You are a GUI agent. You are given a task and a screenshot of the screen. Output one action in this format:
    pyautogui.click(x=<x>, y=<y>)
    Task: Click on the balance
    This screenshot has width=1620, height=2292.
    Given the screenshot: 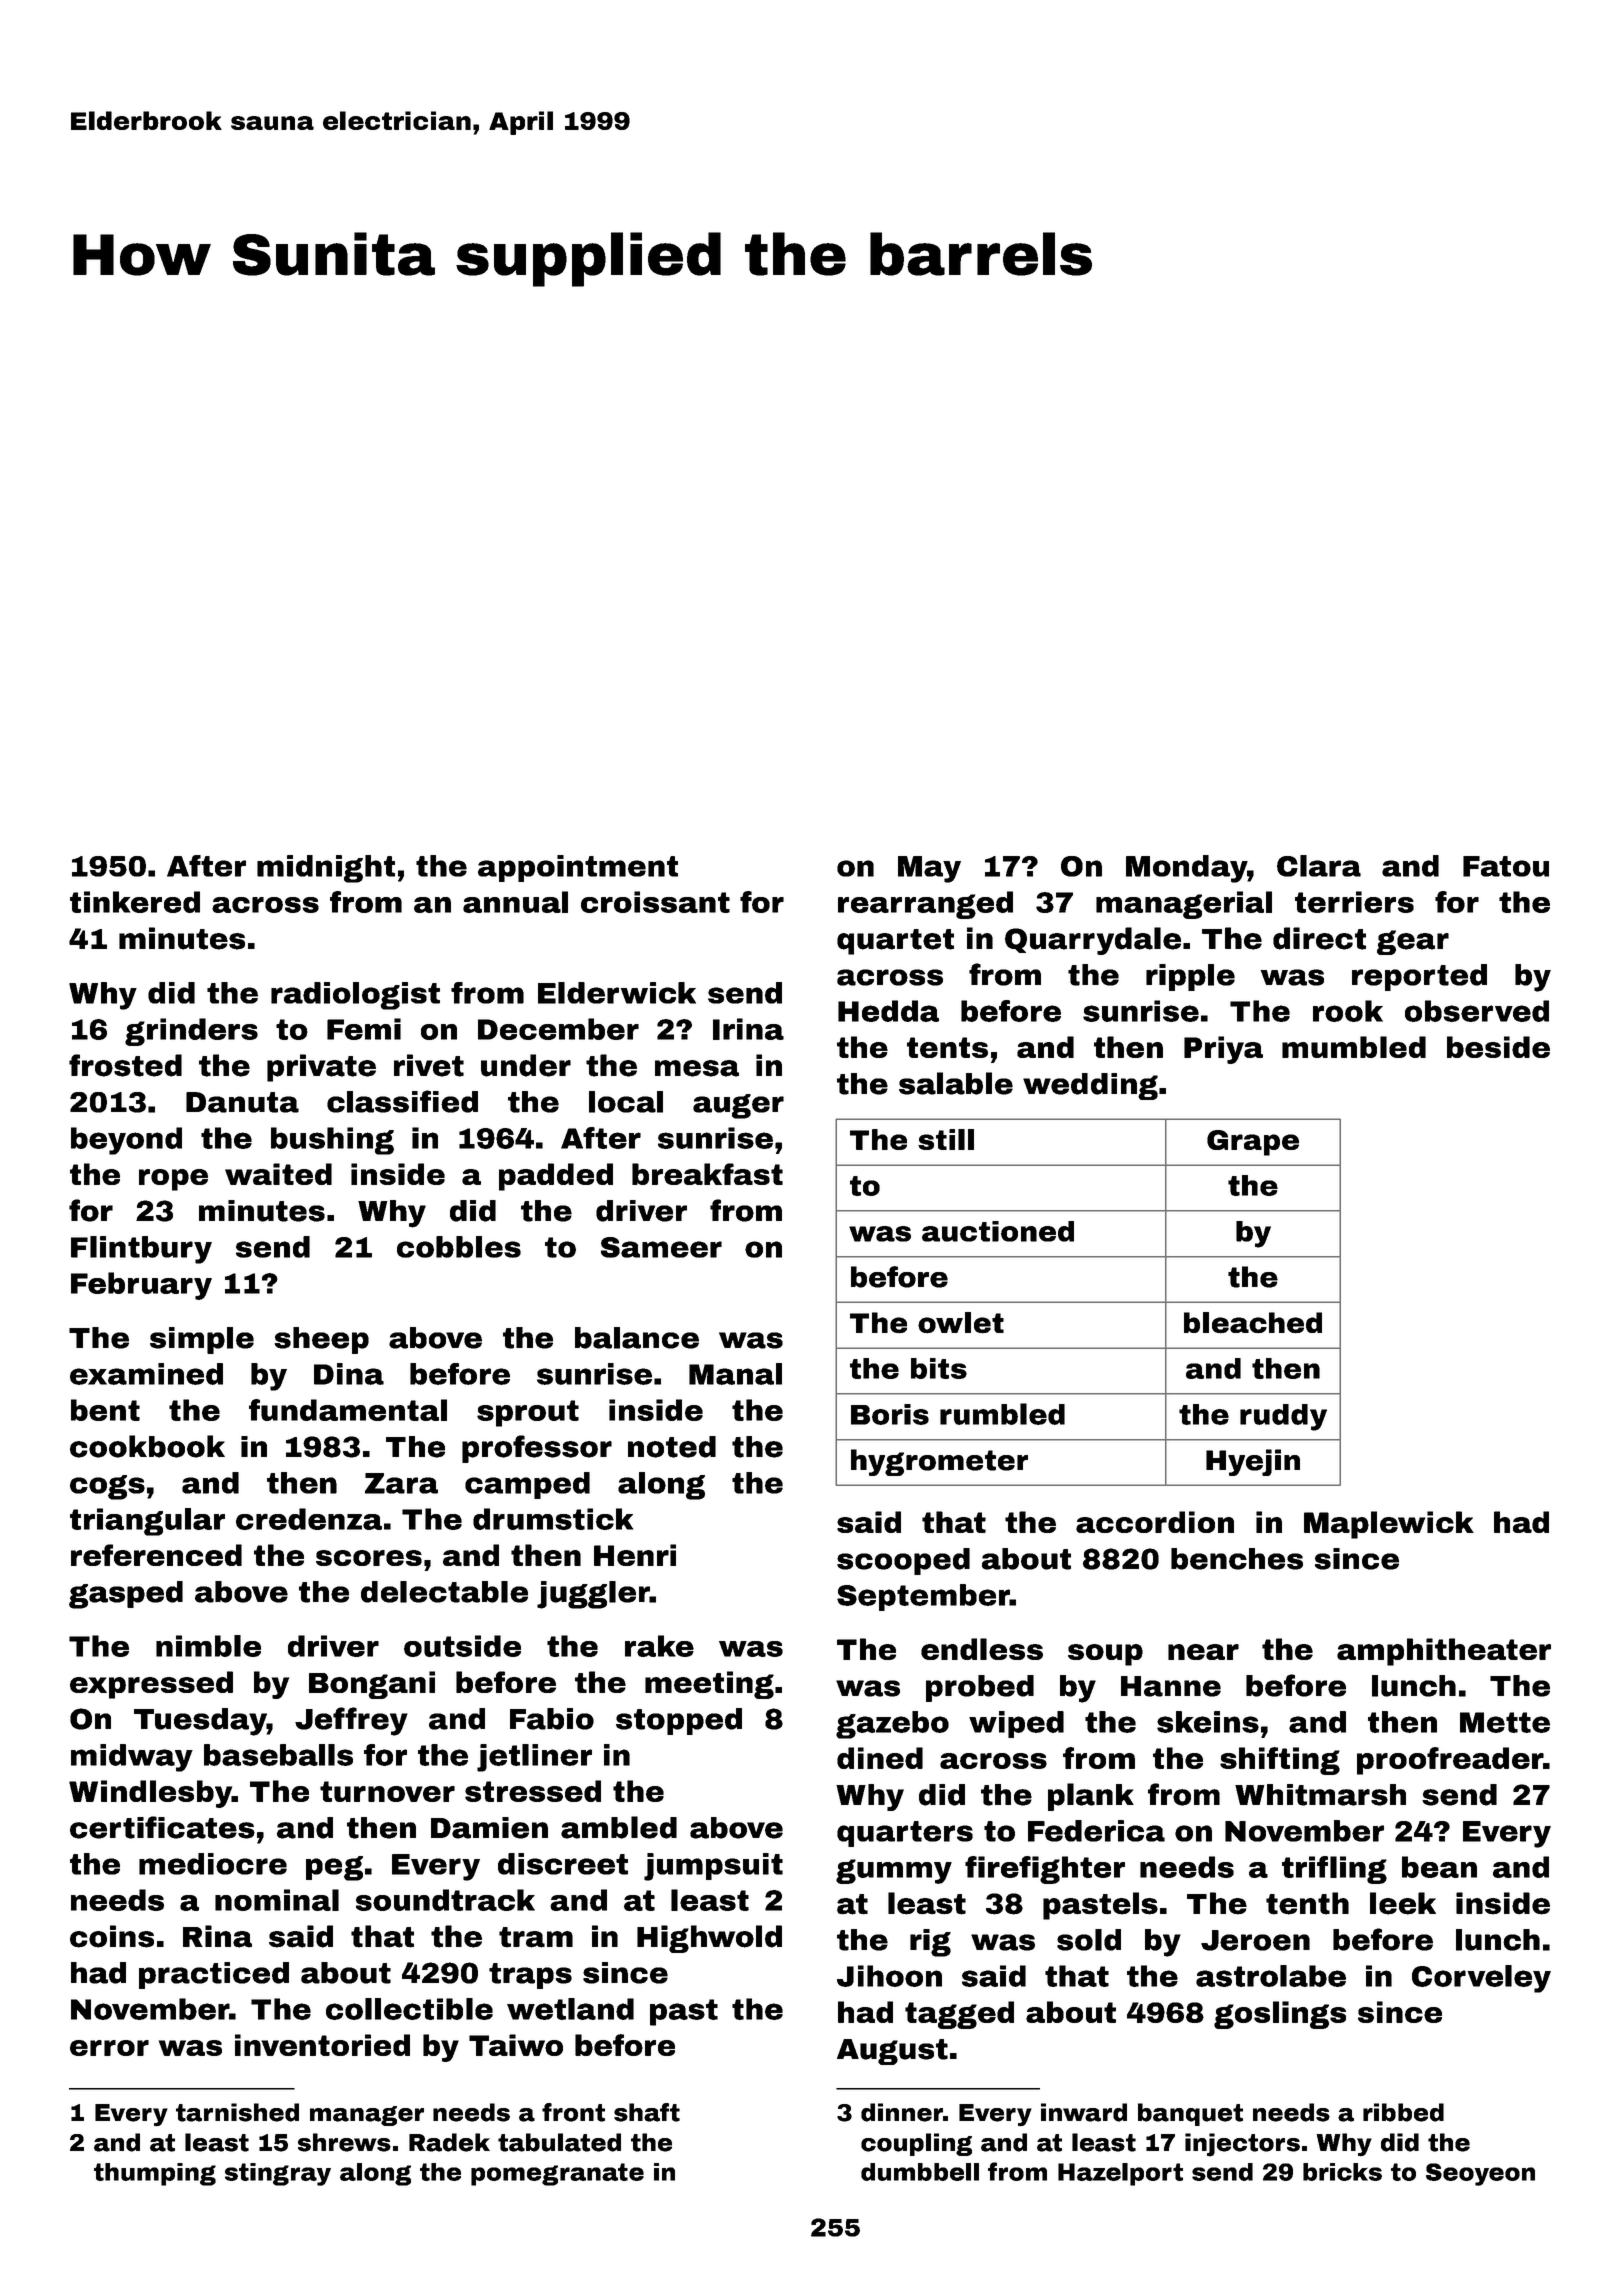 What is the action you would take?
    pyautogui.click(x=637, y=1338)
